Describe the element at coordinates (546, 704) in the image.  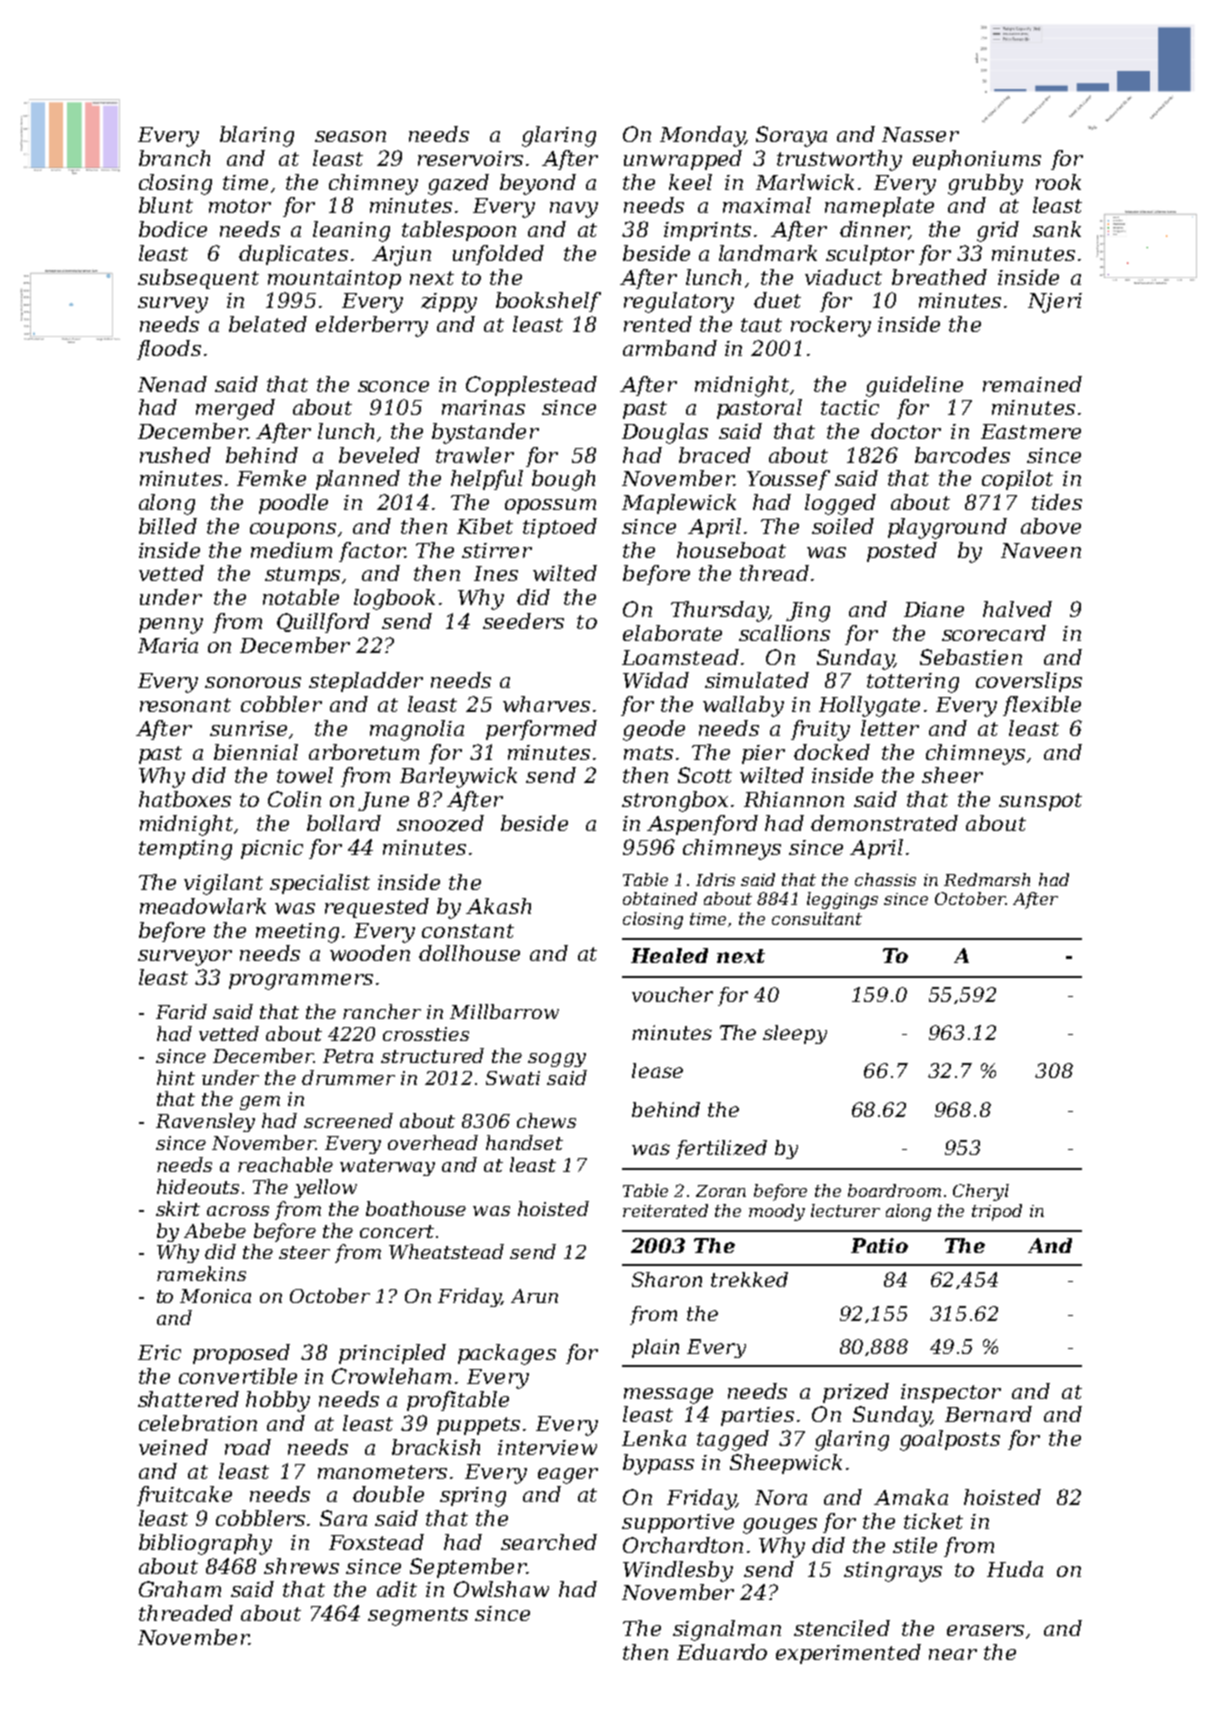
I see `wharves` at that location.
